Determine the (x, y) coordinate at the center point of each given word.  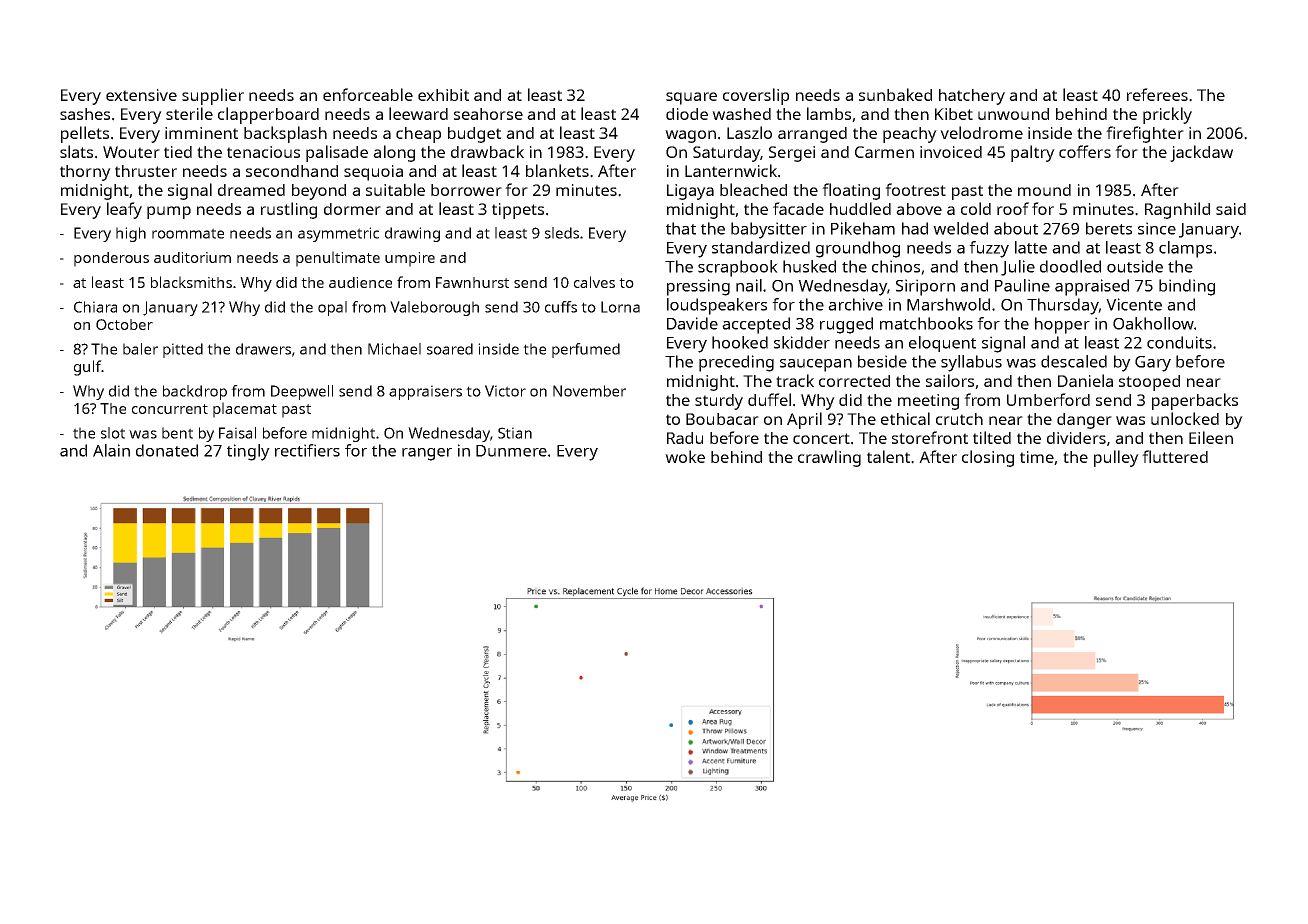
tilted (992, 437)
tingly (248, 452)
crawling (829, 458)
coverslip (756, 96)
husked (809, 266)
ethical (905, 418)
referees (1157, 94)
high (131, 234)
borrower (466, 190)
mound (1044, 190)
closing (988, 458)
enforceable (368, 94)
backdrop (195, 392)
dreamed (251, 190)
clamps (1185, 249)
